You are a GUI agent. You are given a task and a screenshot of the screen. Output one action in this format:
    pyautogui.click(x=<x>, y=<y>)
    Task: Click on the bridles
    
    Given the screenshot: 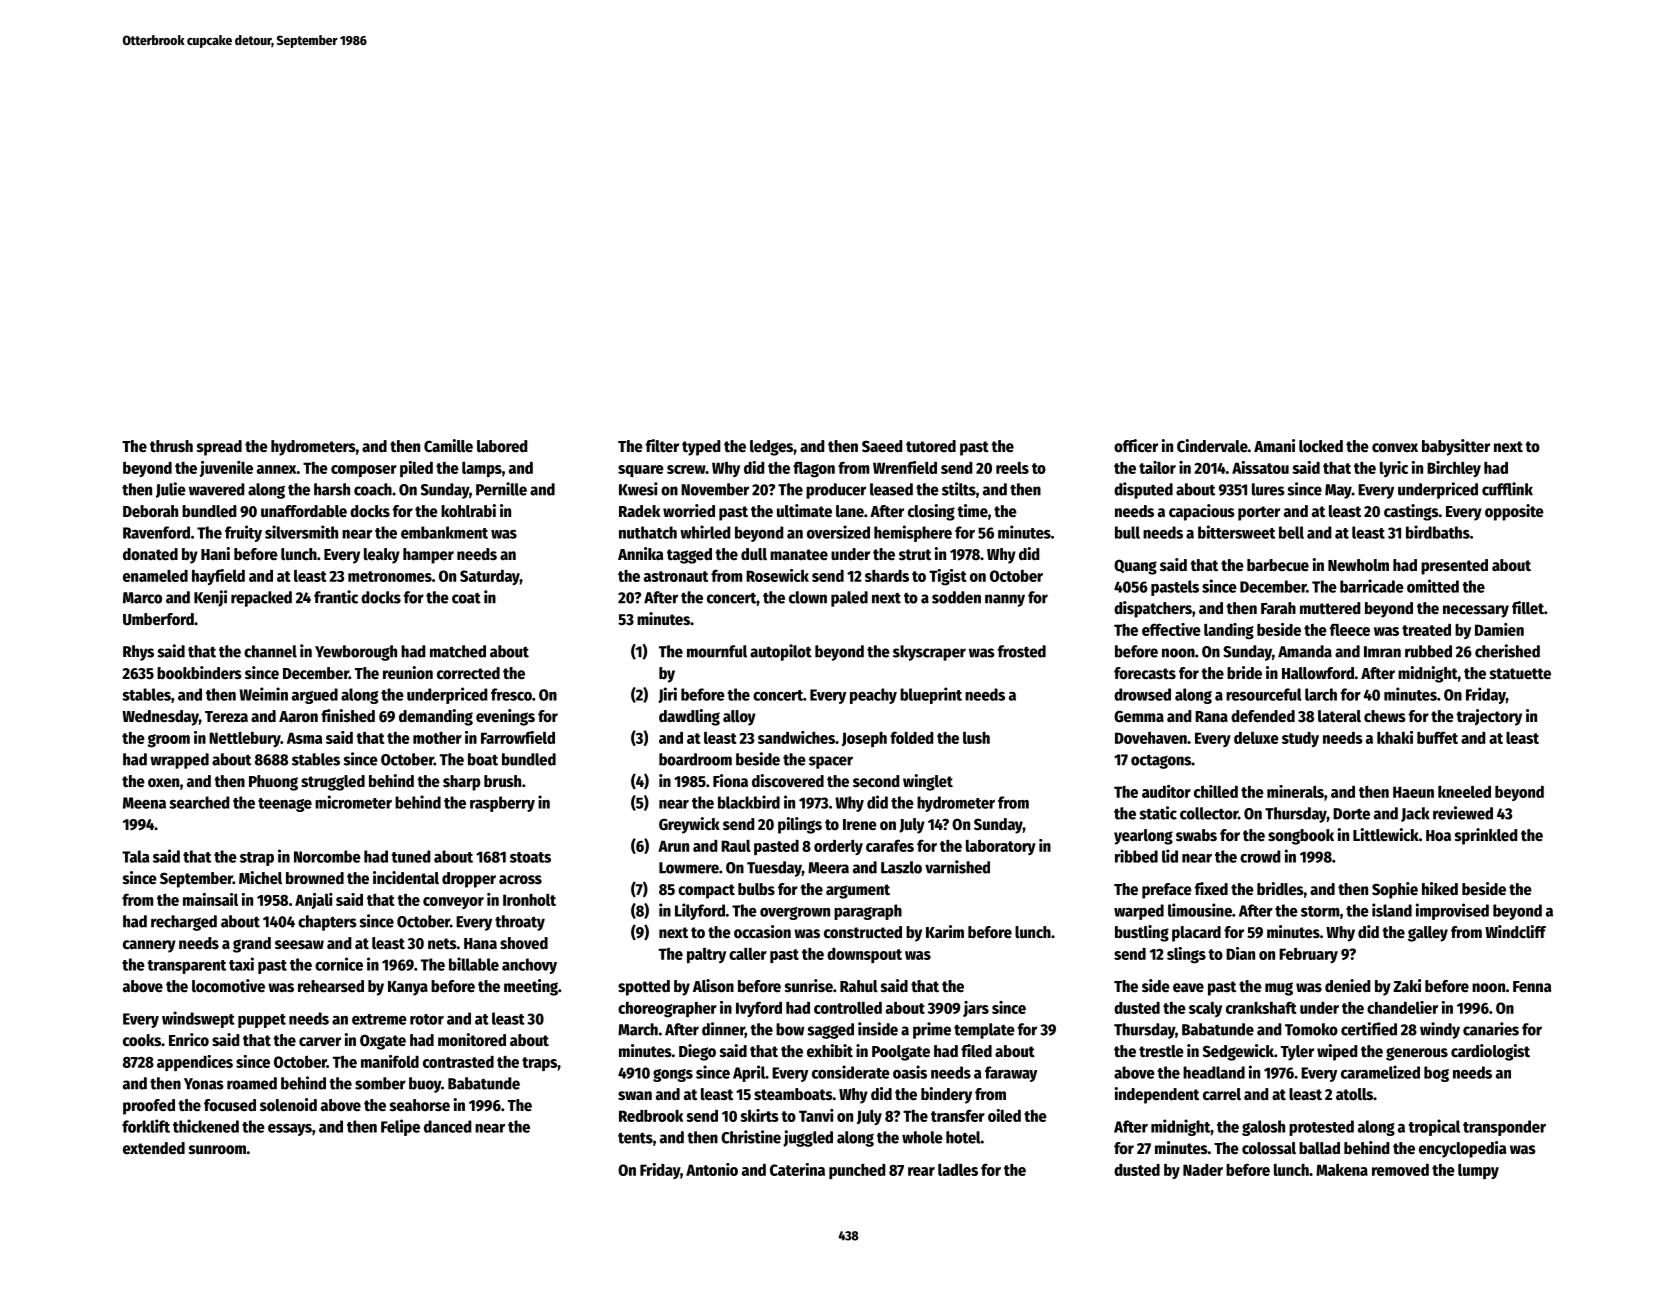 What is the action you would take?
    pyautogui.click(x=1280, y=889)
